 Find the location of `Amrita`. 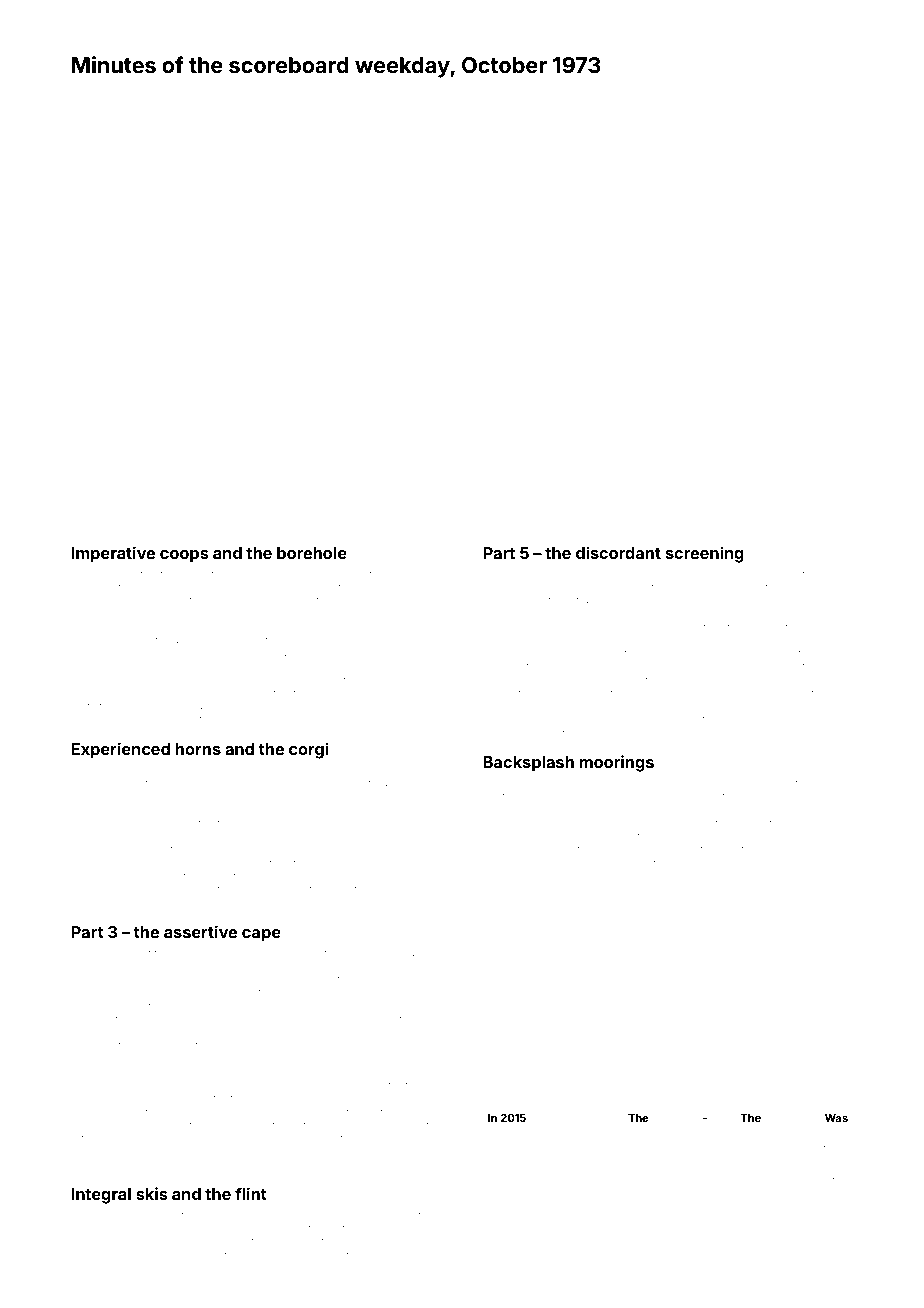

Amrita is located at coordinates (580, 902).
